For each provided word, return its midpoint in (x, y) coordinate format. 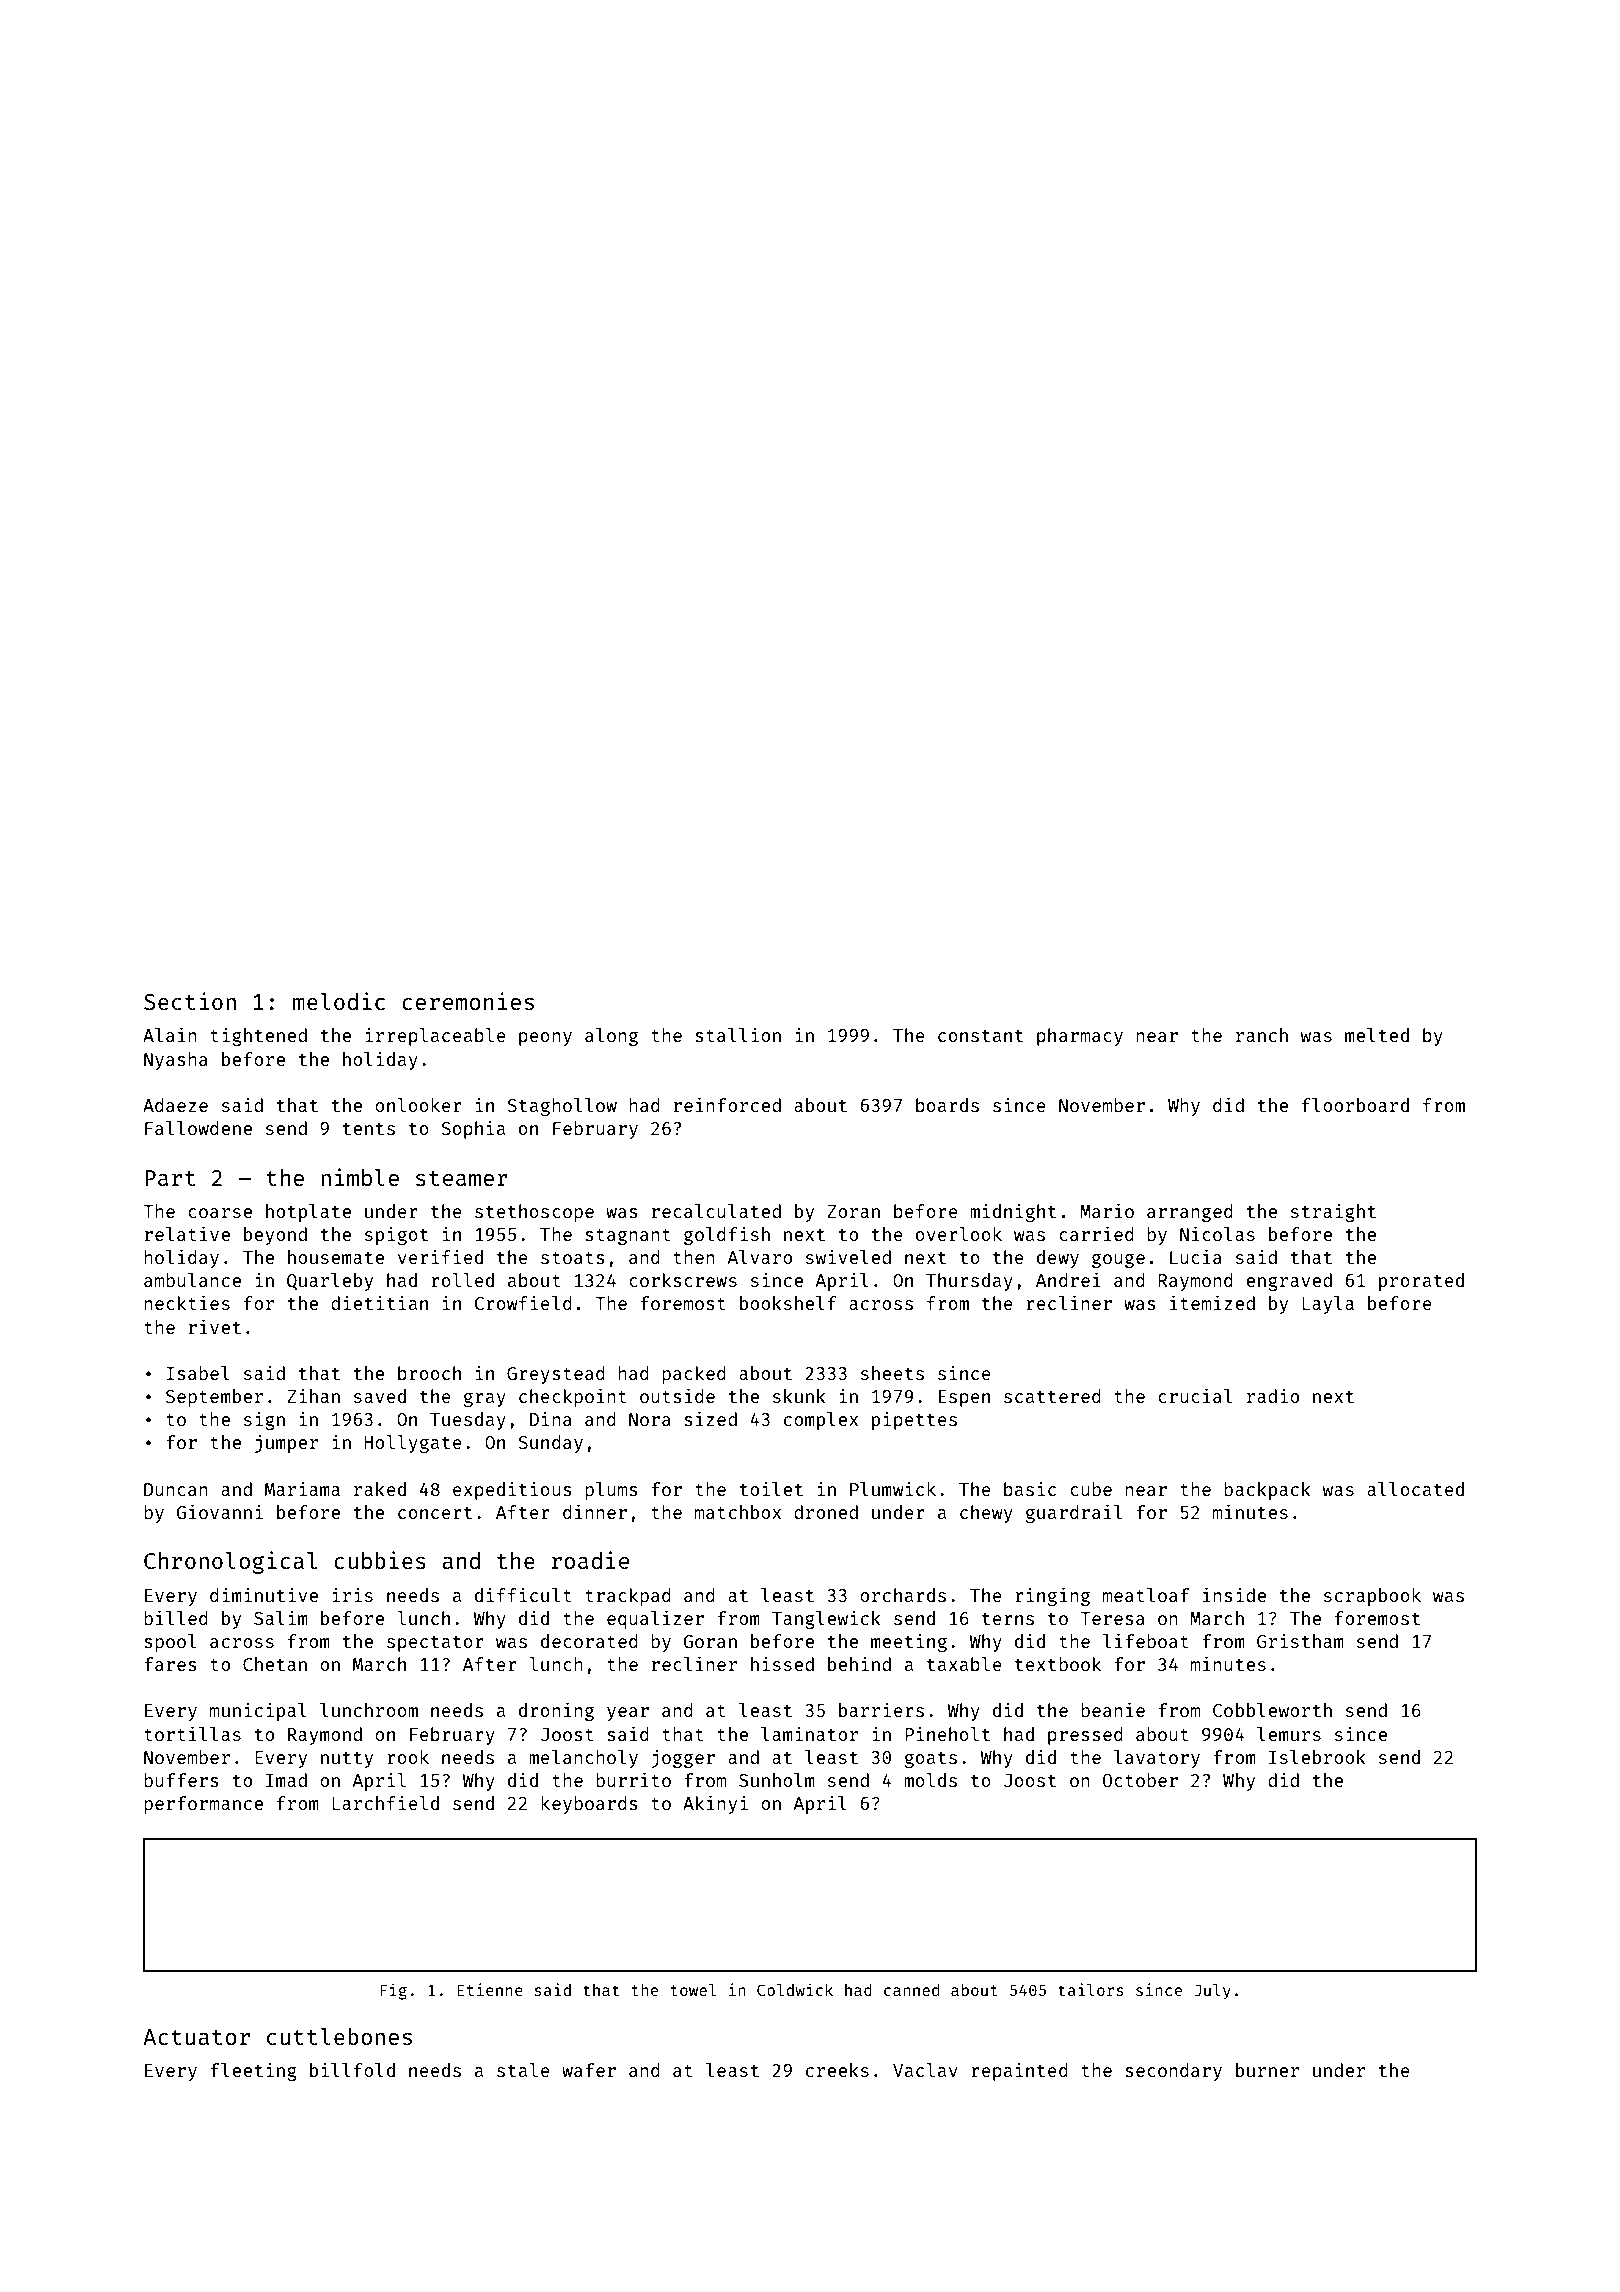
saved (380, 1396)
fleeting (253, 2071)
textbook (1058, 1664)
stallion (738, 1034)
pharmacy (1080, 1037)
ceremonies (468, 1001)
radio (1273, 1395)
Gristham (1300, 1640)
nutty (347, 1760)
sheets (892, 1373)
